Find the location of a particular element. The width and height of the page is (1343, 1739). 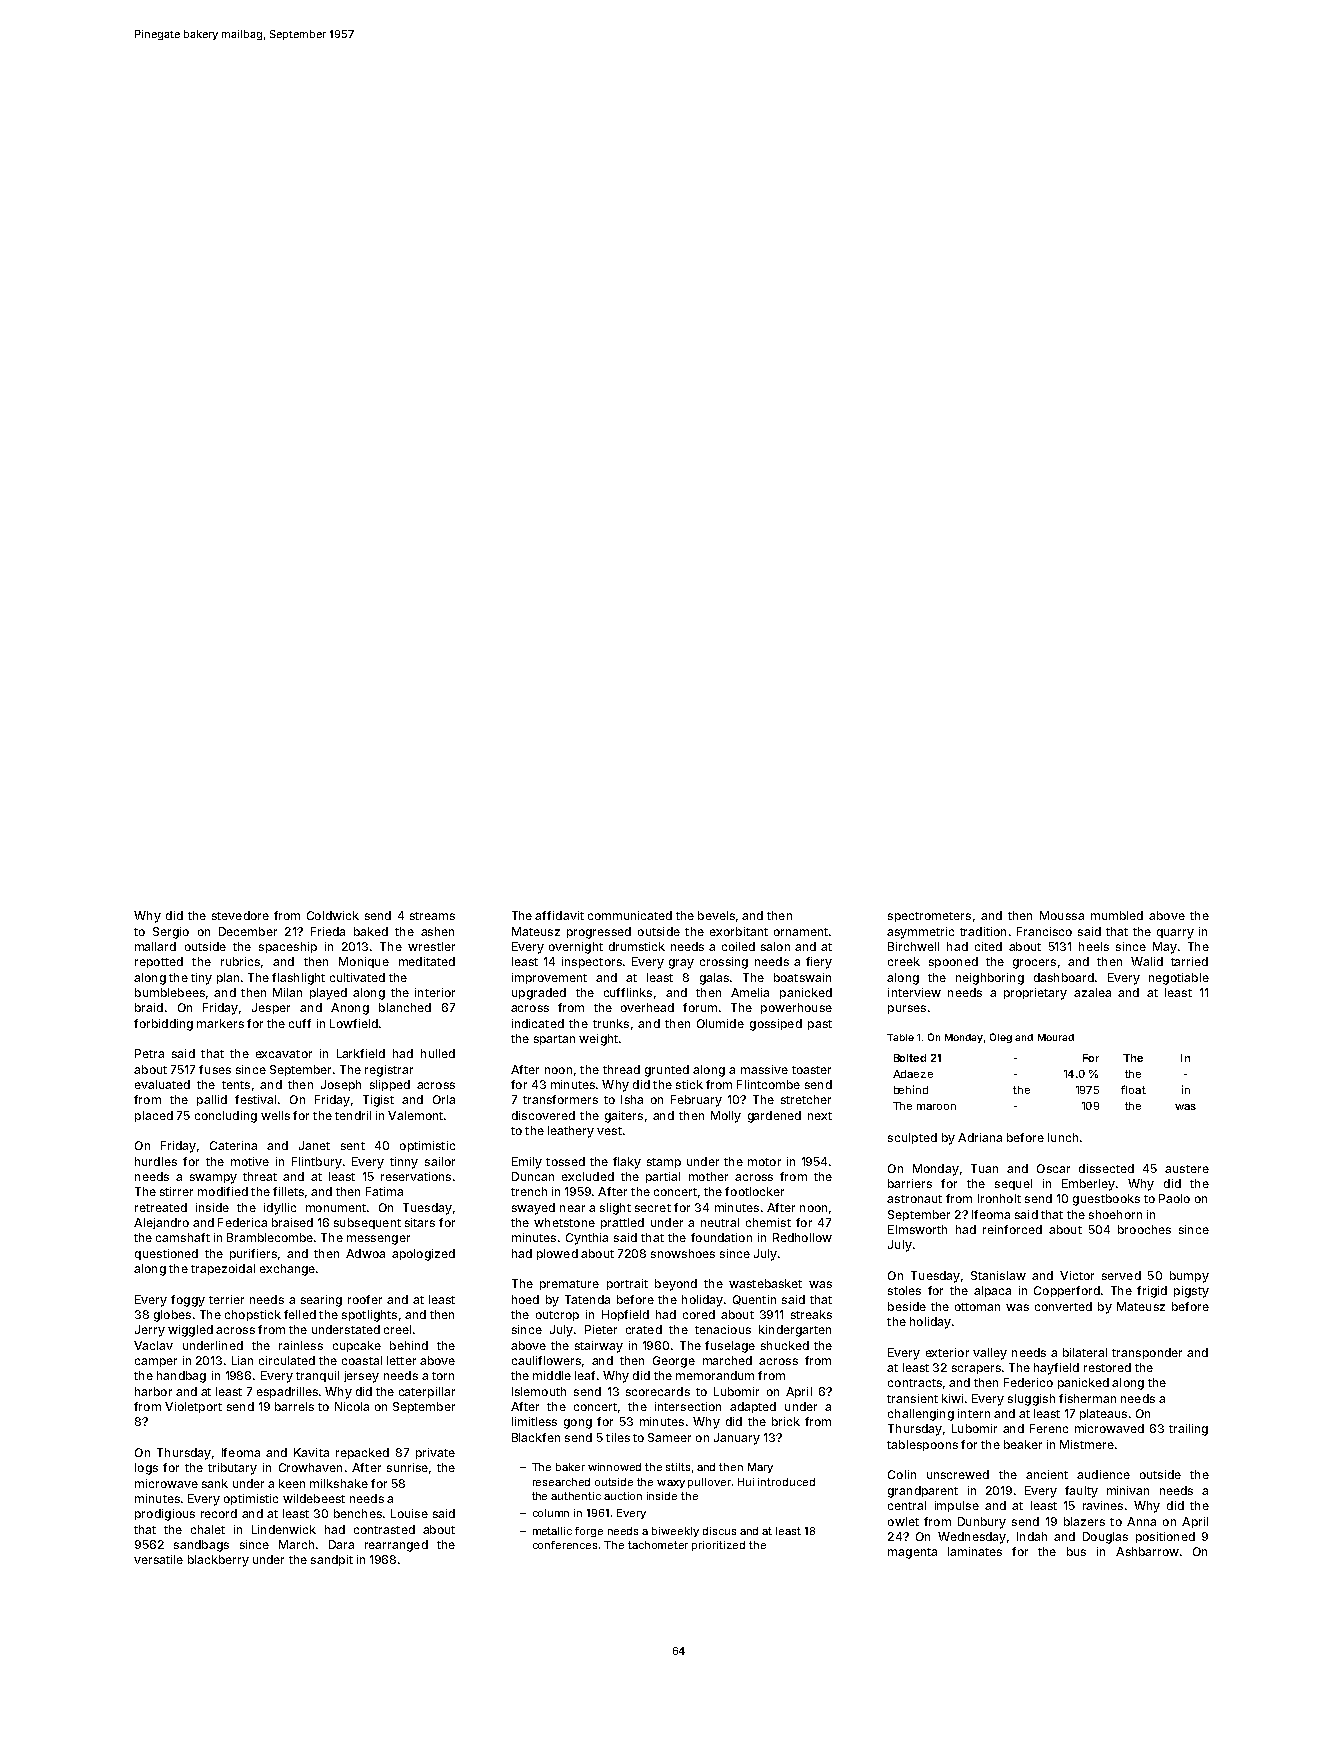

bumpy is located at coordinates (1189, 1277).
